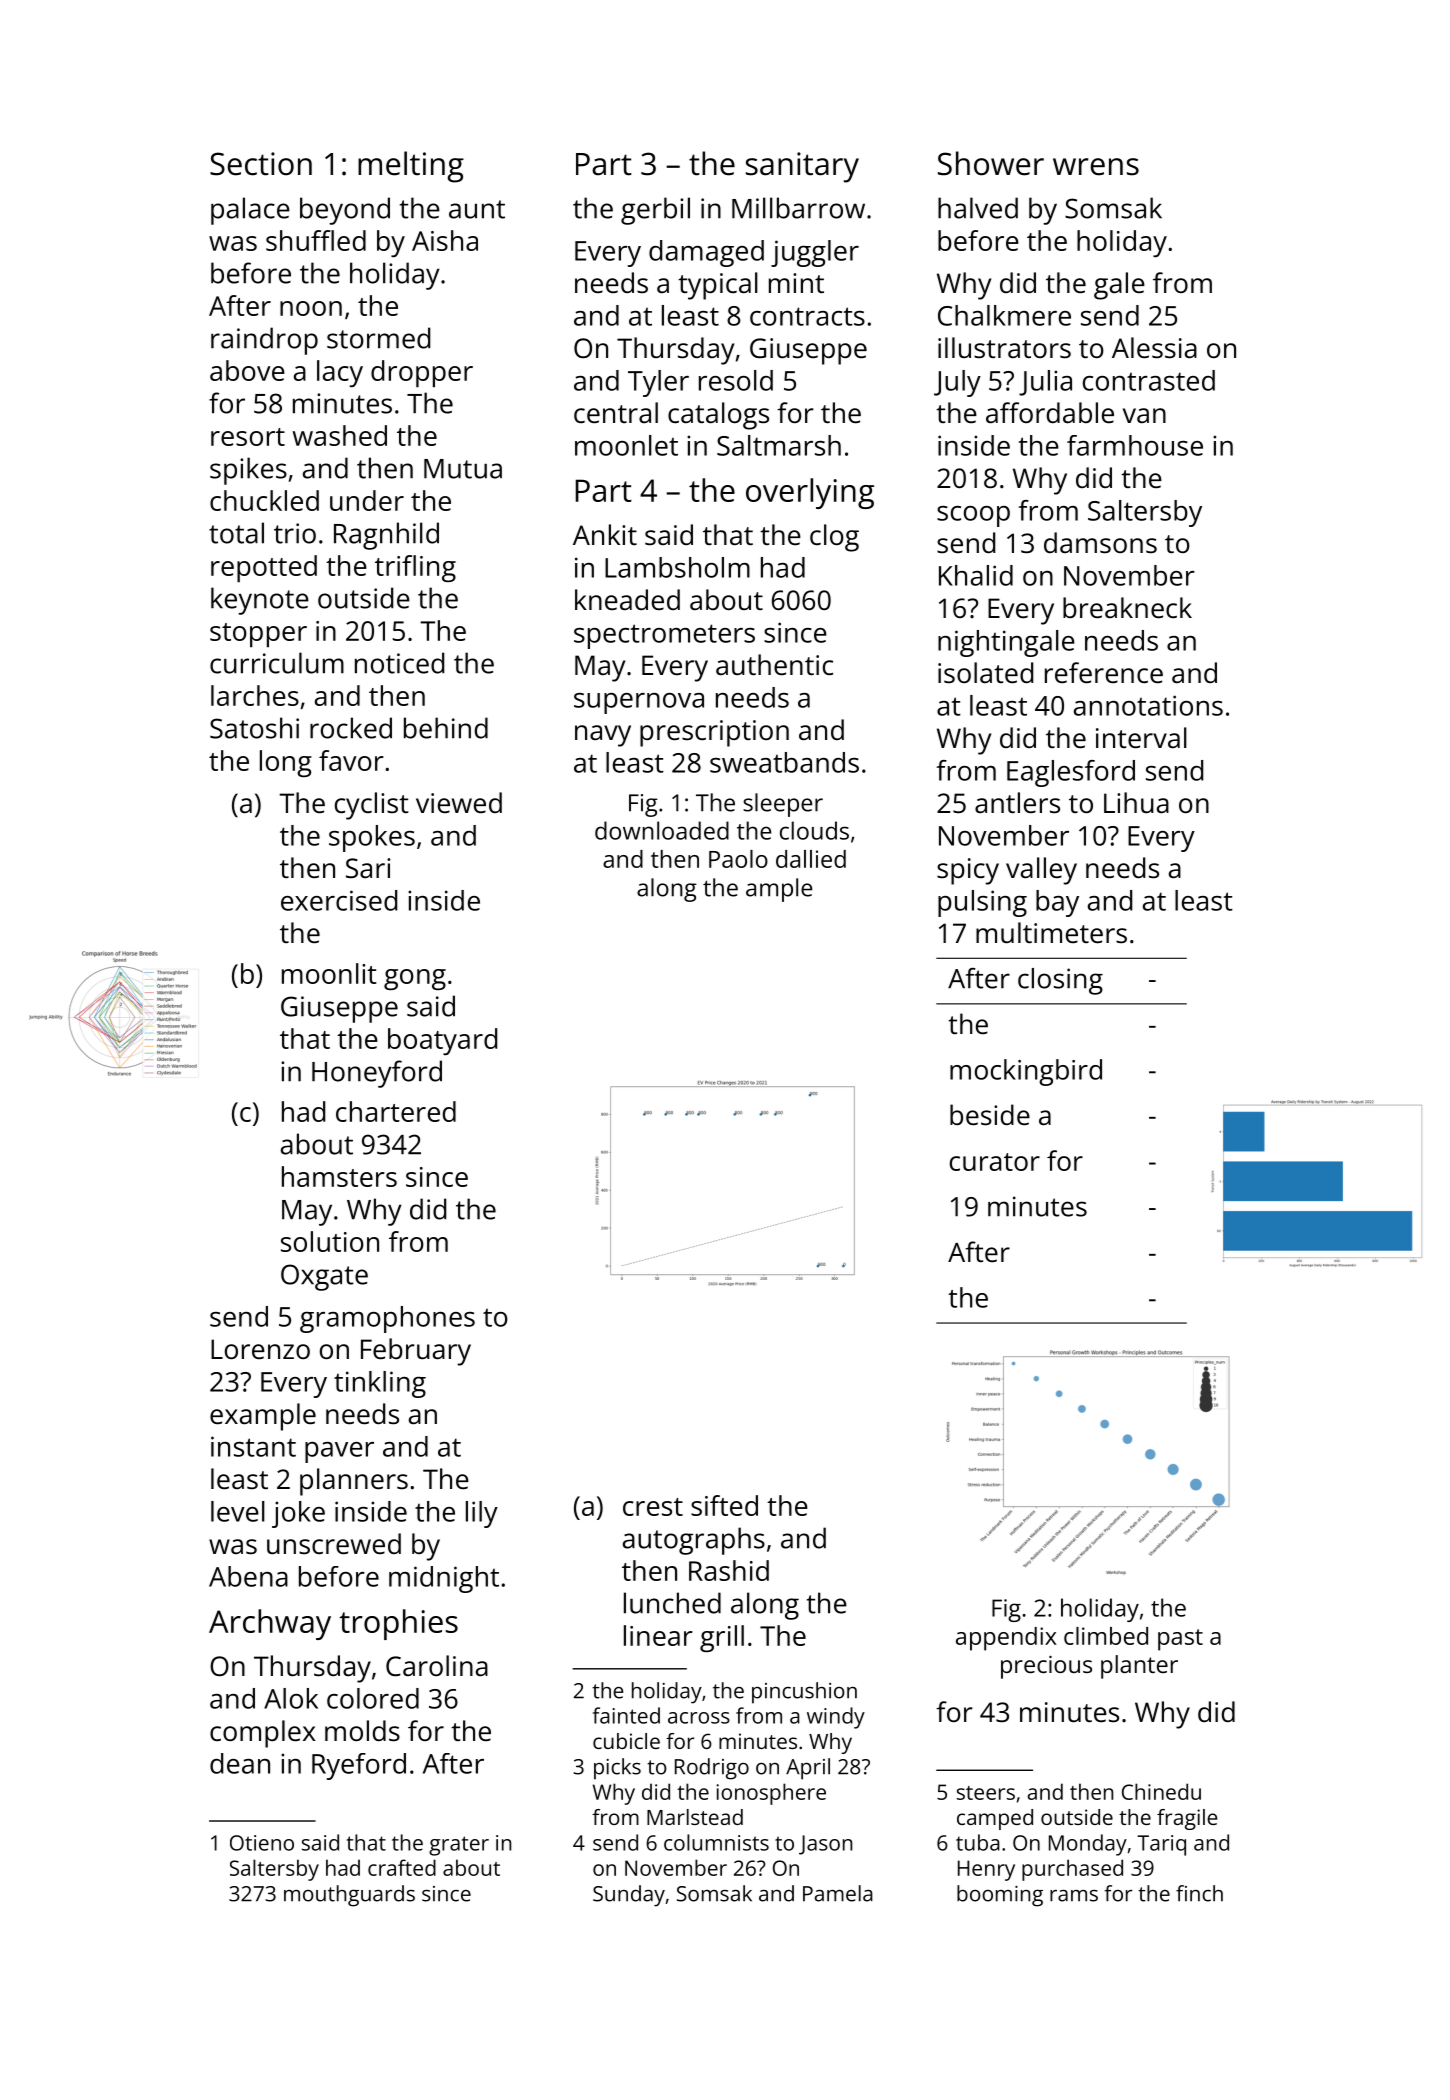 This screenshot has width=1450, height=2100. What do you see at coordinates (1057, 903) in the screenshot?
I see `bay` at bounding box center [1057, 903].
